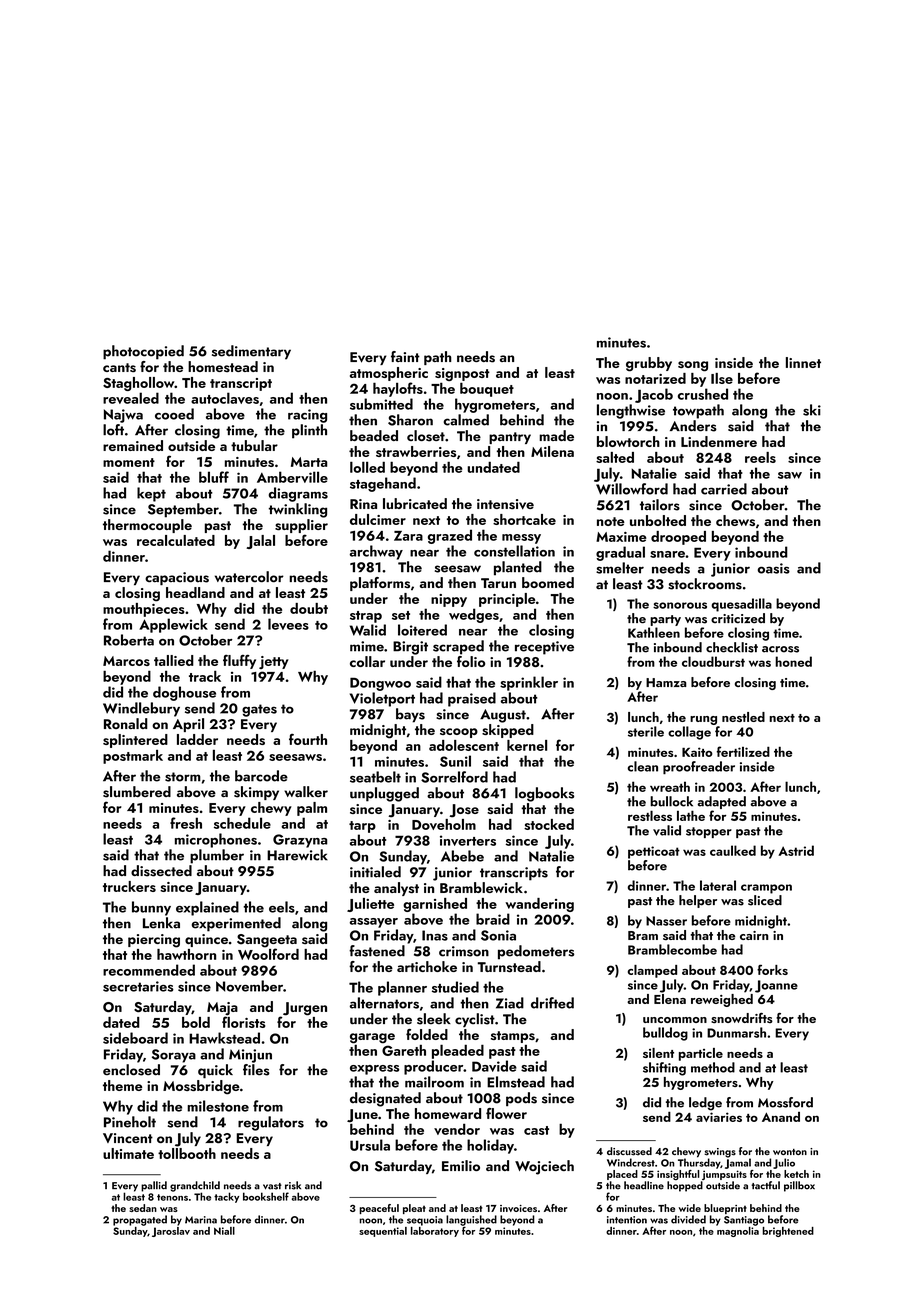  Describe the element at coordinates (788, 1232) in the page. I see `brightened` at that location.
